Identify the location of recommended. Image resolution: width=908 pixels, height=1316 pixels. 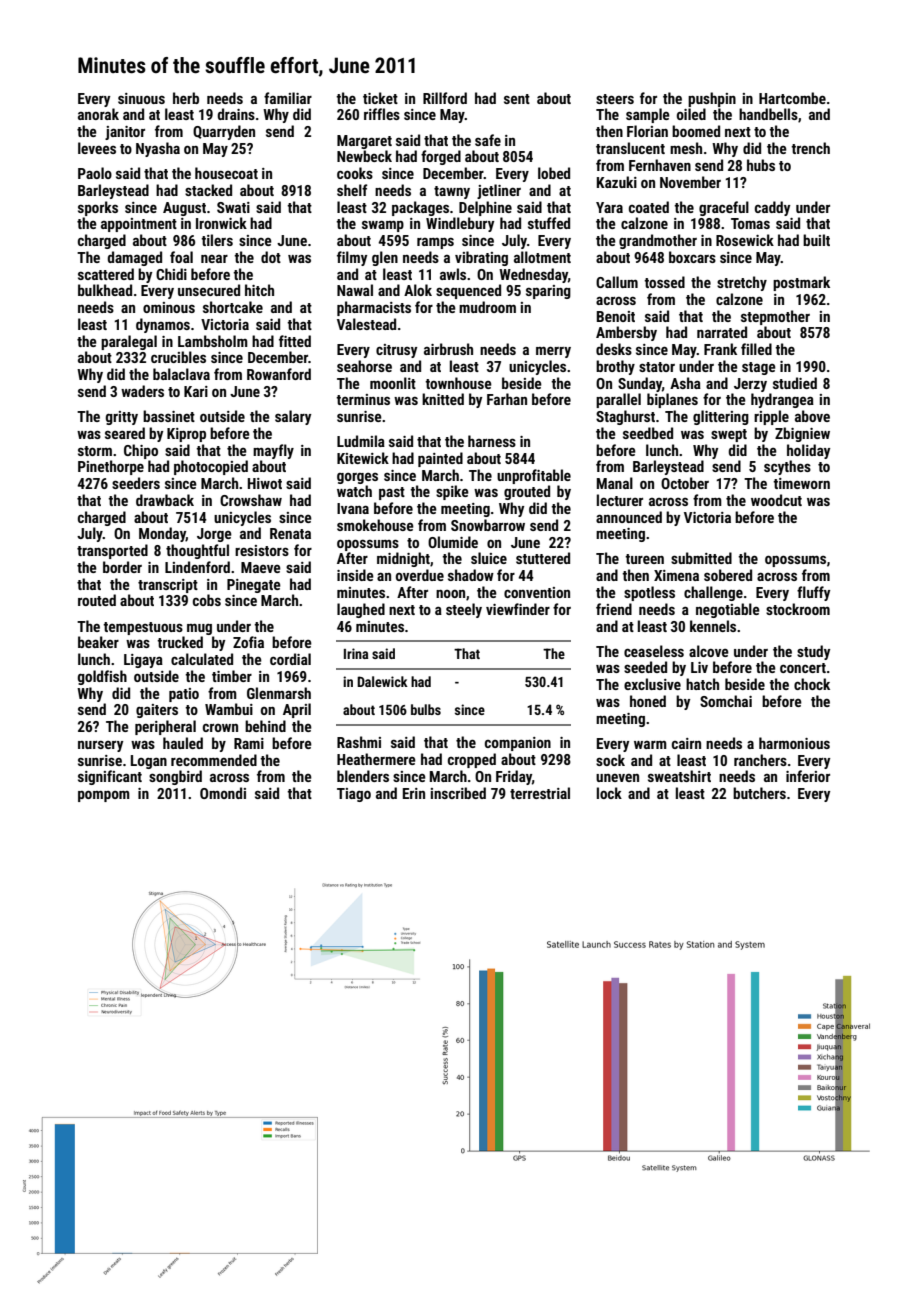
(214, 760).
